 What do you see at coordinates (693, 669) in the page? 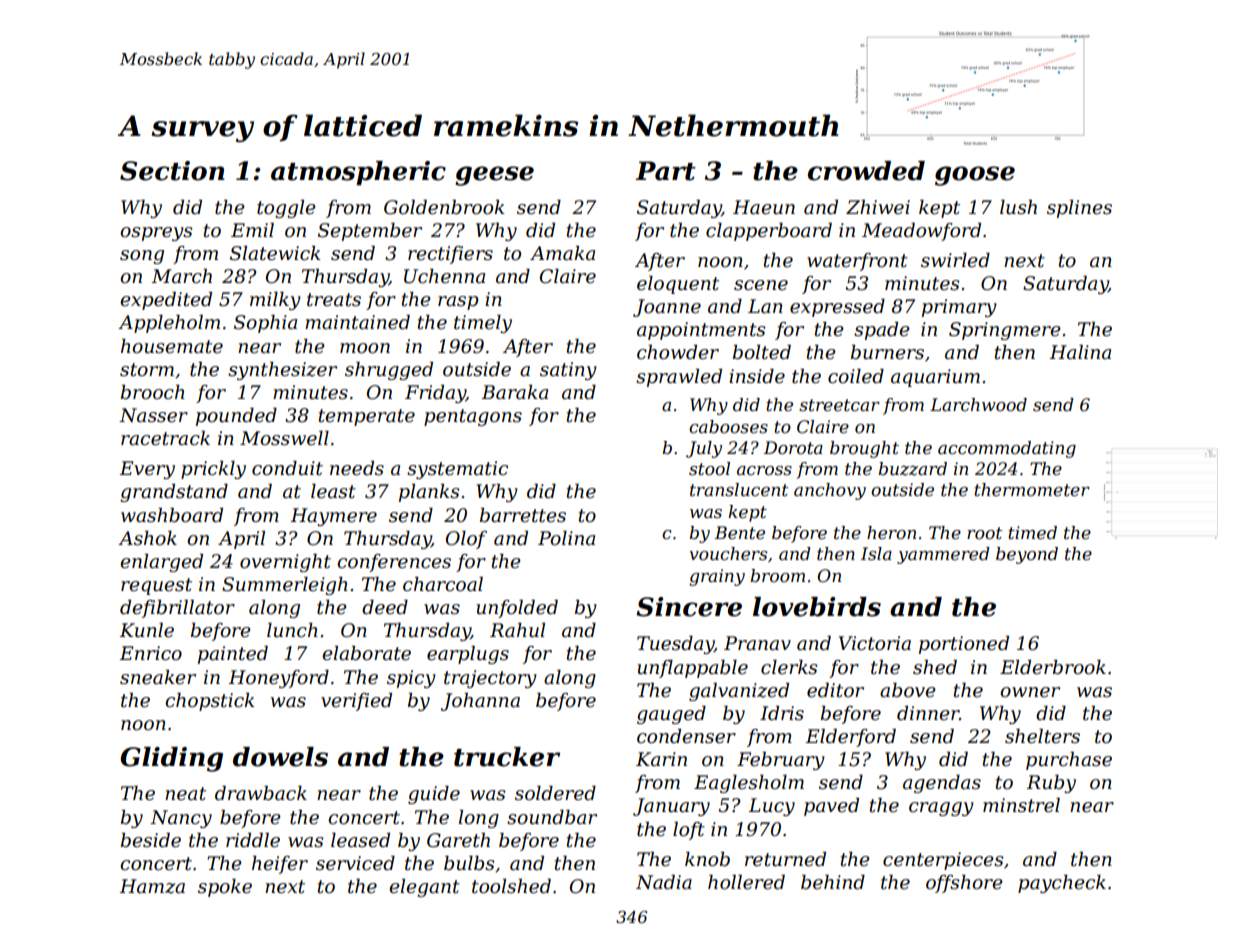
I see `unflappable` at bounding box center [693, 669].
